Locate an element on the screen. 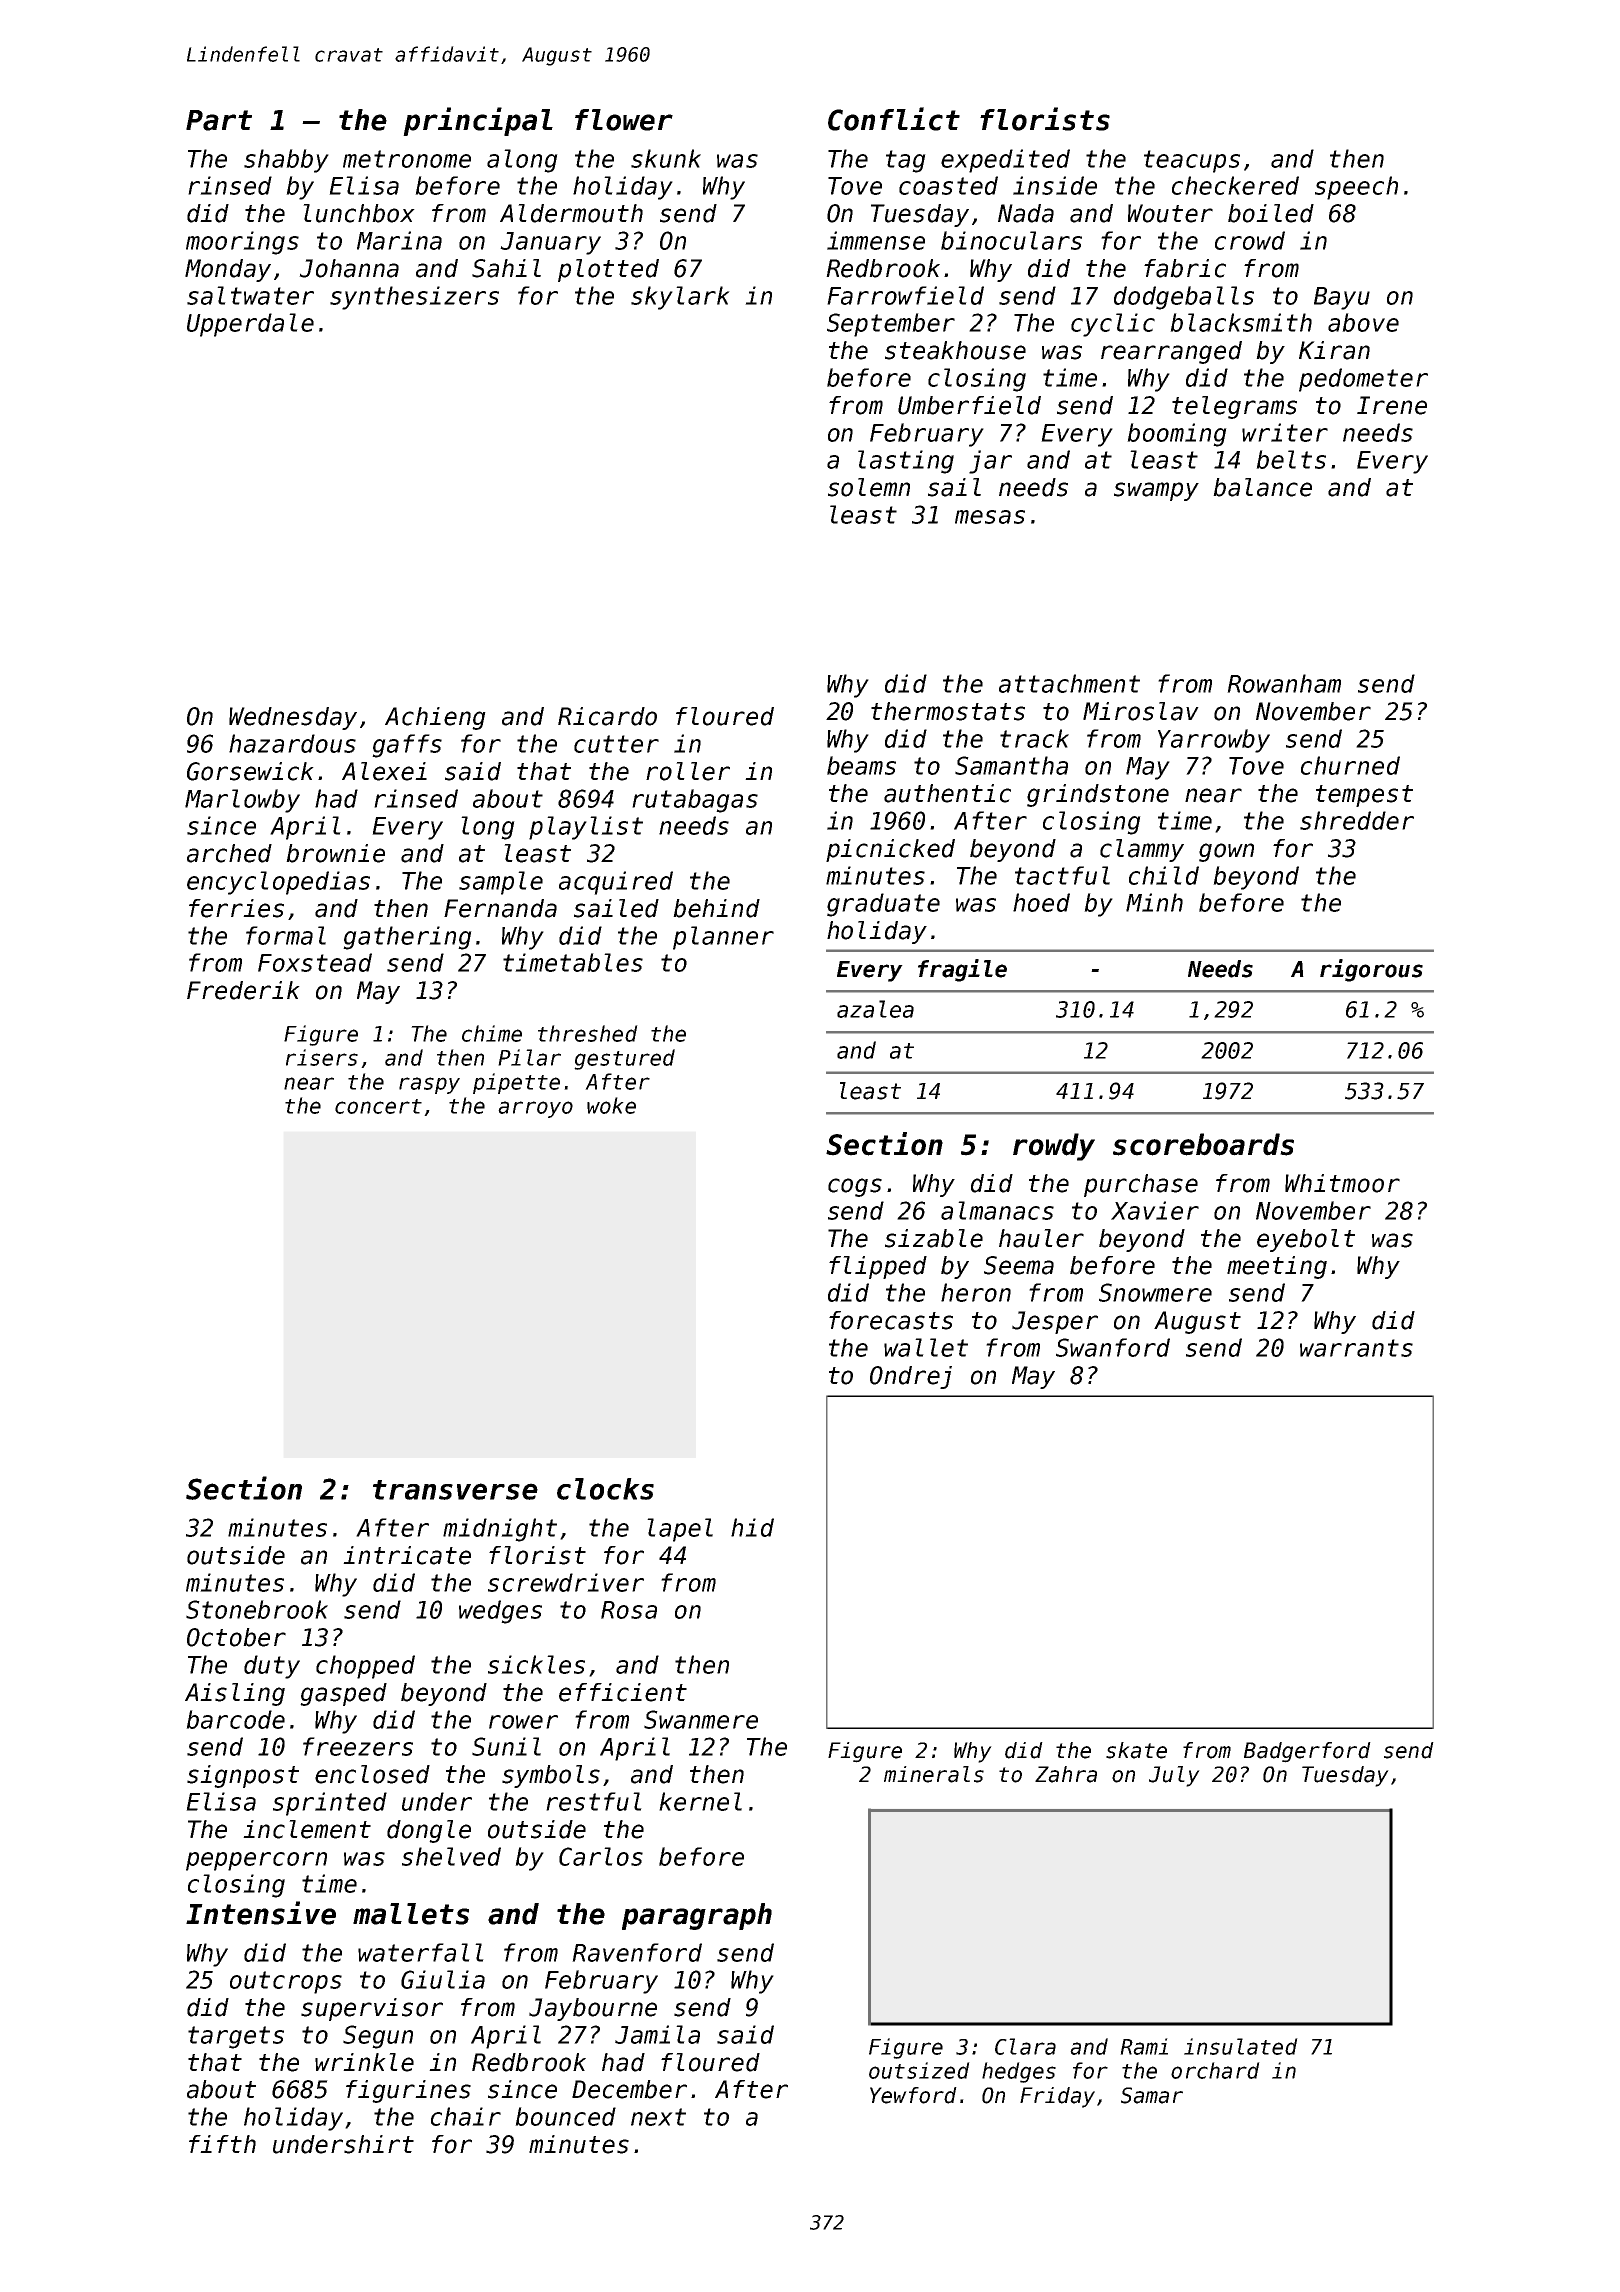  azalea is located at coordinates (875, 1009).
